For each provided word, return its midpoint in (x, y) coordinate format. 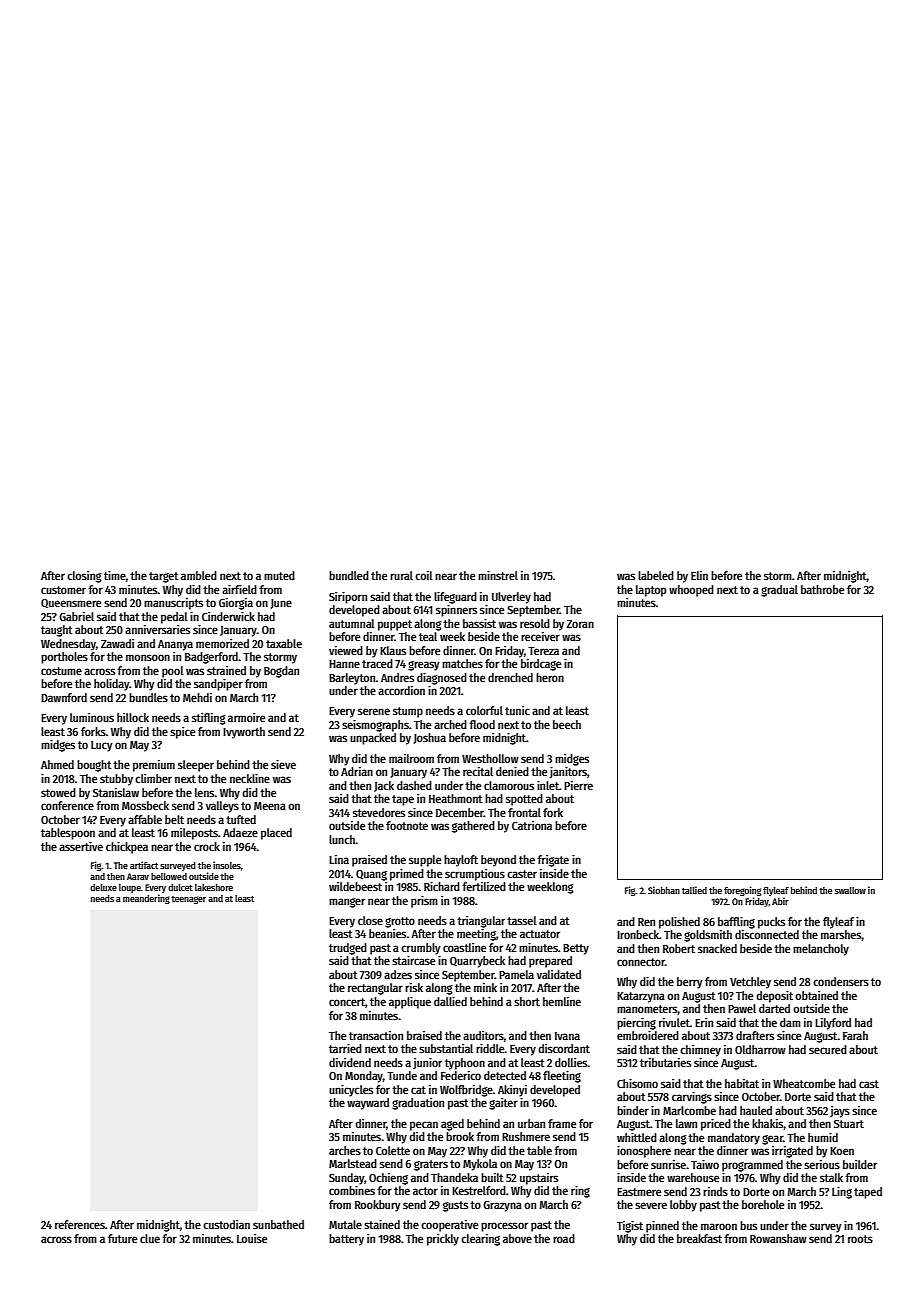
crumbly (421, 949)
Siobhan (664, 890)
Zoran (580, 624)
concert (347, 1002)
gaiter (503, 1104)
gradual (779, 591)
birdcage (541, 665)
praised (369, 861)
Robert (679, 948)
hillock (133, 717)
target (164, 577)
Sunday (346, 1179)
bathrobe (822, 589)
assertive (81, 846)
